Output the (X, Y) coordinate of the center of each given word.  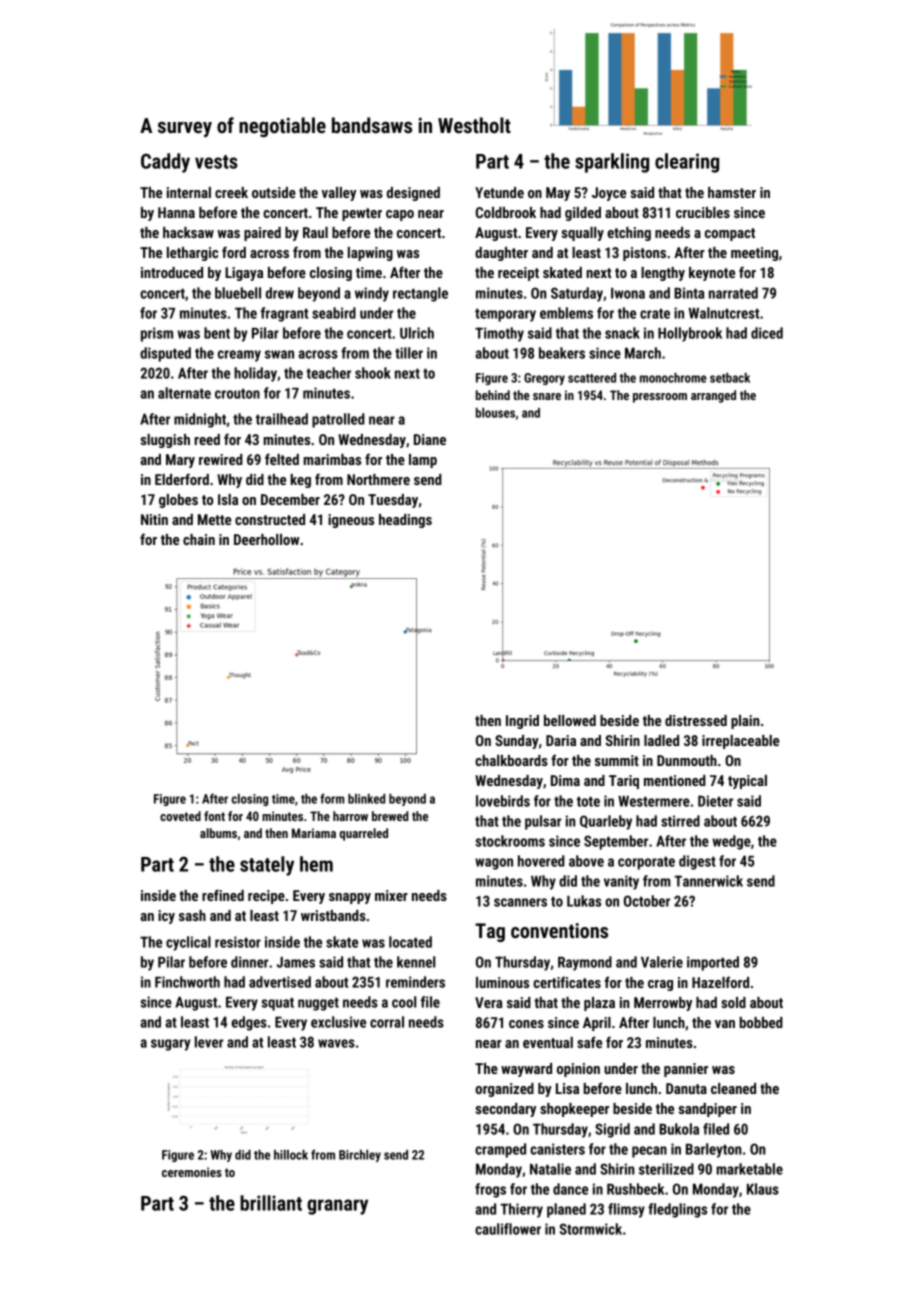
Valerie (662, 962)
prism (157, 334)
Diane (430, 439)
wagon (494, 864)
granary (337, 1207)
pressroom (660, 398)
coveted (180, 816)
